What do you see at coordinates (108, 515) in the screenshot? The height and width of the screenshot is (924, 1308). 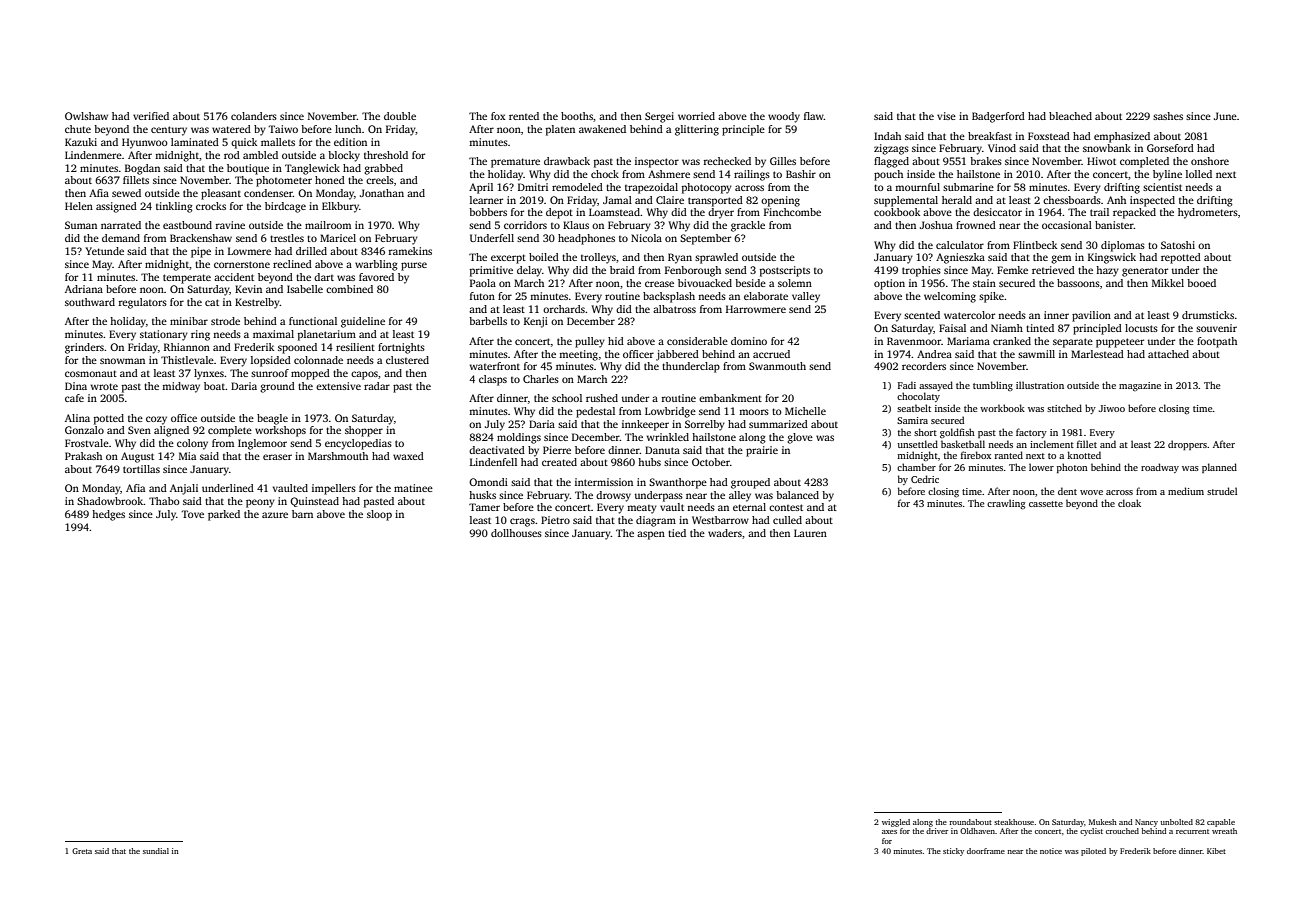 I see `hedges` at bounding box center [108, 515].
